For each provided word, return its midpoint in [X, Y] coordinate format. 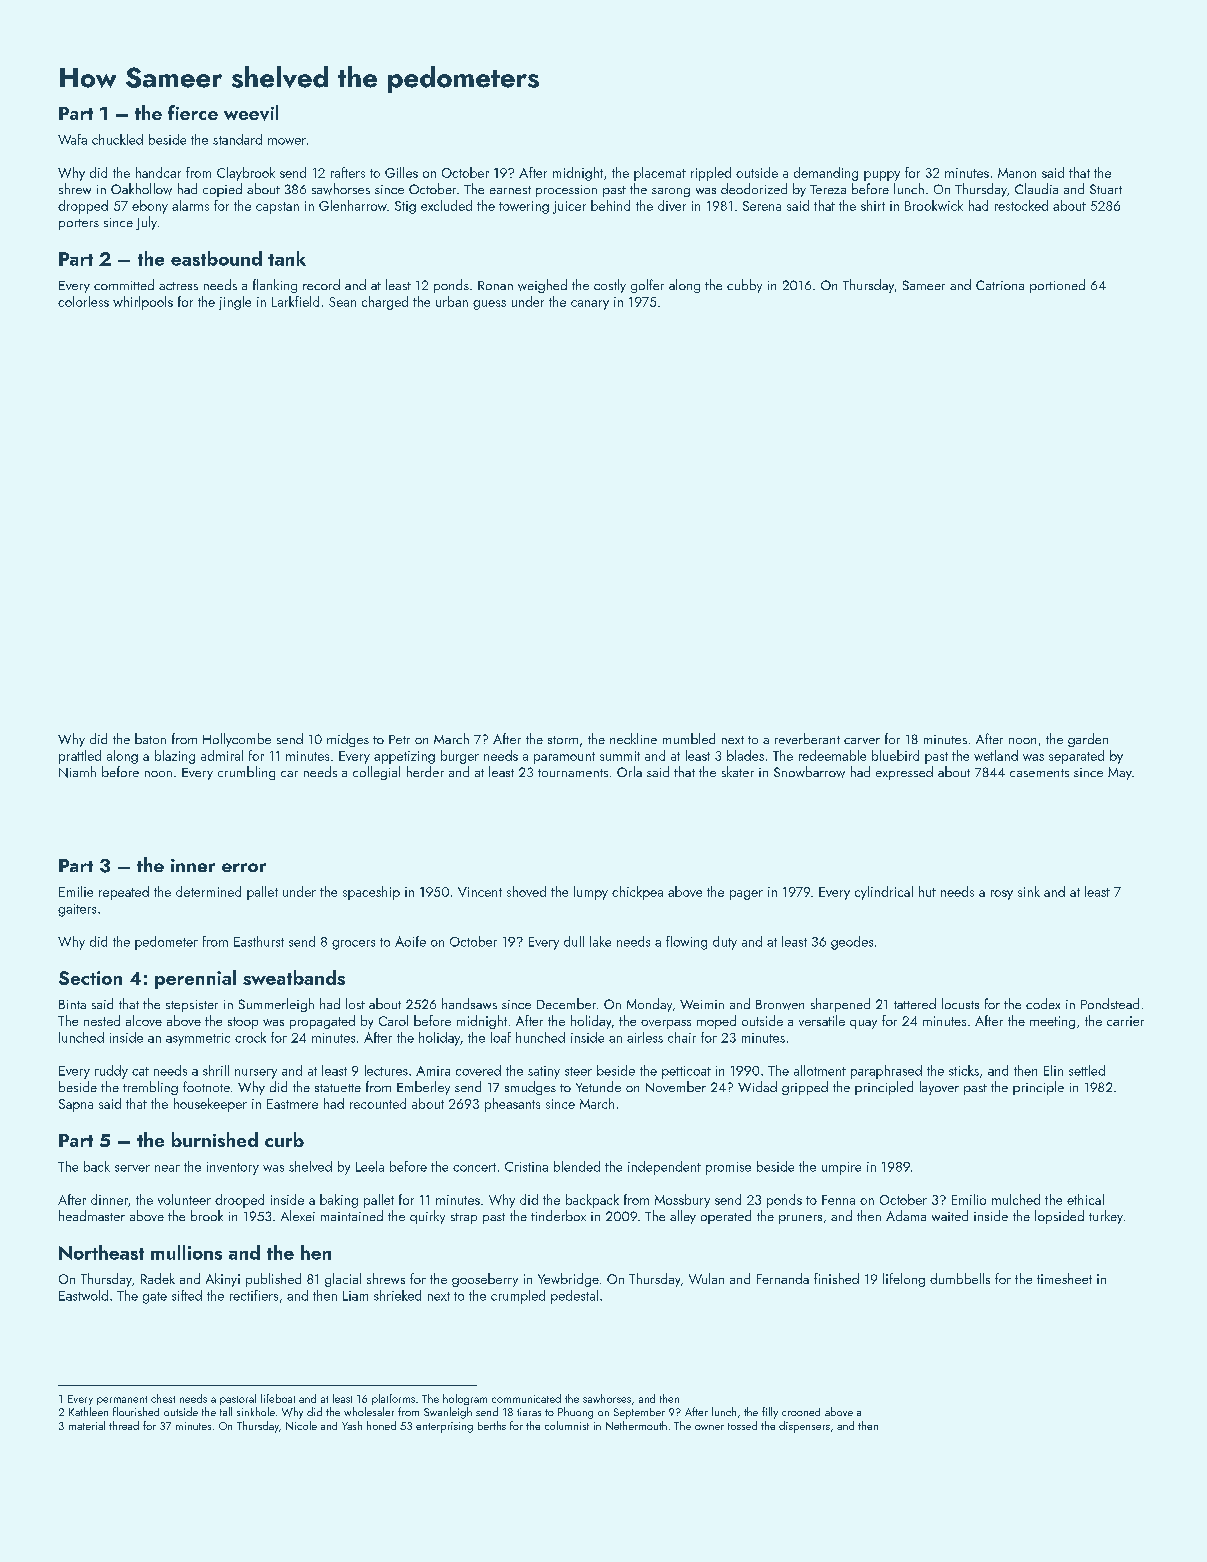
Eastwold [83, 1295]
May [1120, 773]
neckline [633, 738]
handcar [158, 172]
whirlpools [143, 303]
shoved [526, 891]
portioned [1057, 286]
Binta [72, 1004]
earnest [510, 190]
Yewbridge [568, 1280]
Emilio [969, 1199]
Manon [1017, 173]
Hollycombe [237, 740]
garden [1088, 740]
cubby [744, 286]
